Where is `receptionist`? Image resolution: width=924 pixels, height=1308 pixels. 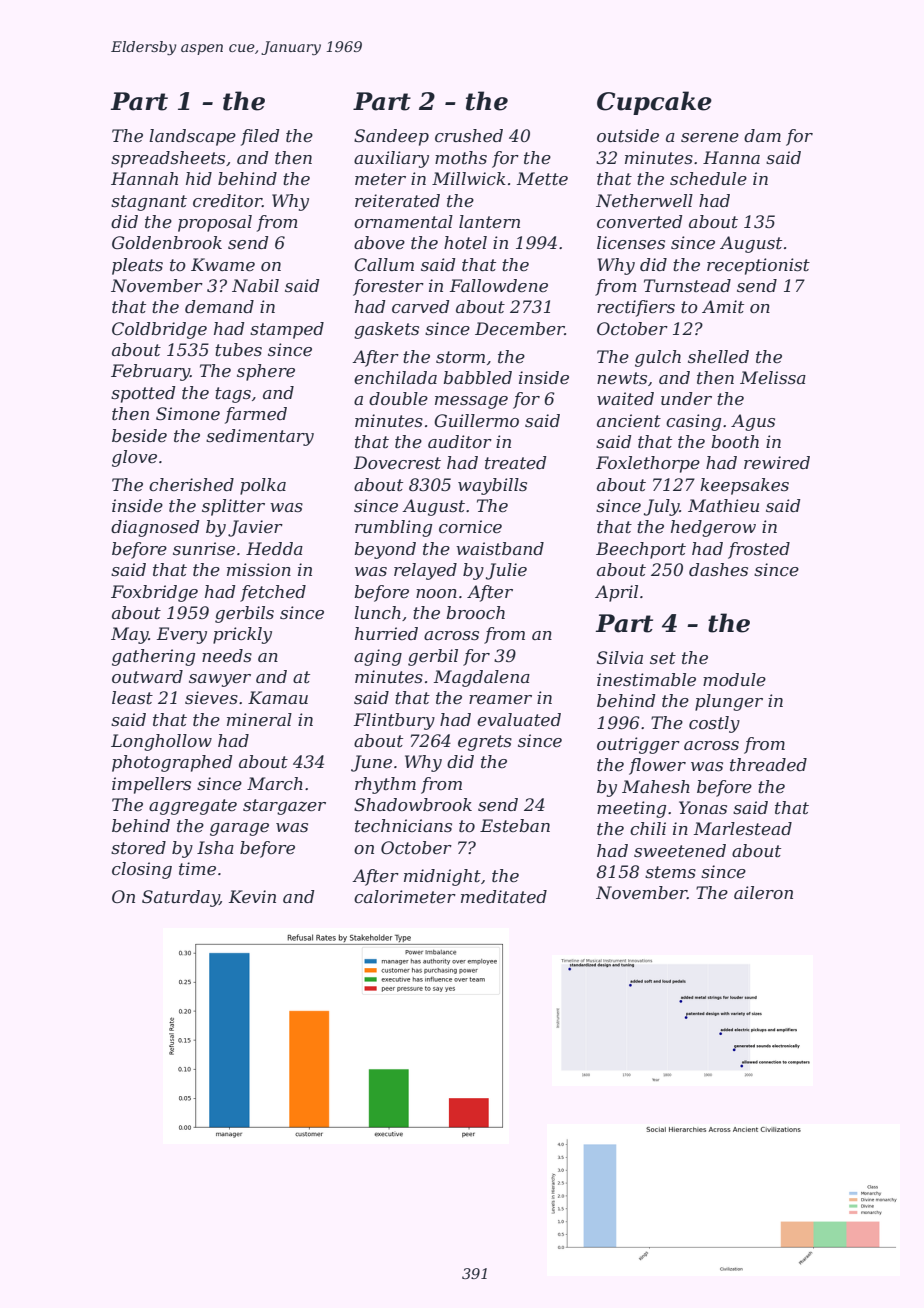 receptionist is located at coordinates (758, 266).
